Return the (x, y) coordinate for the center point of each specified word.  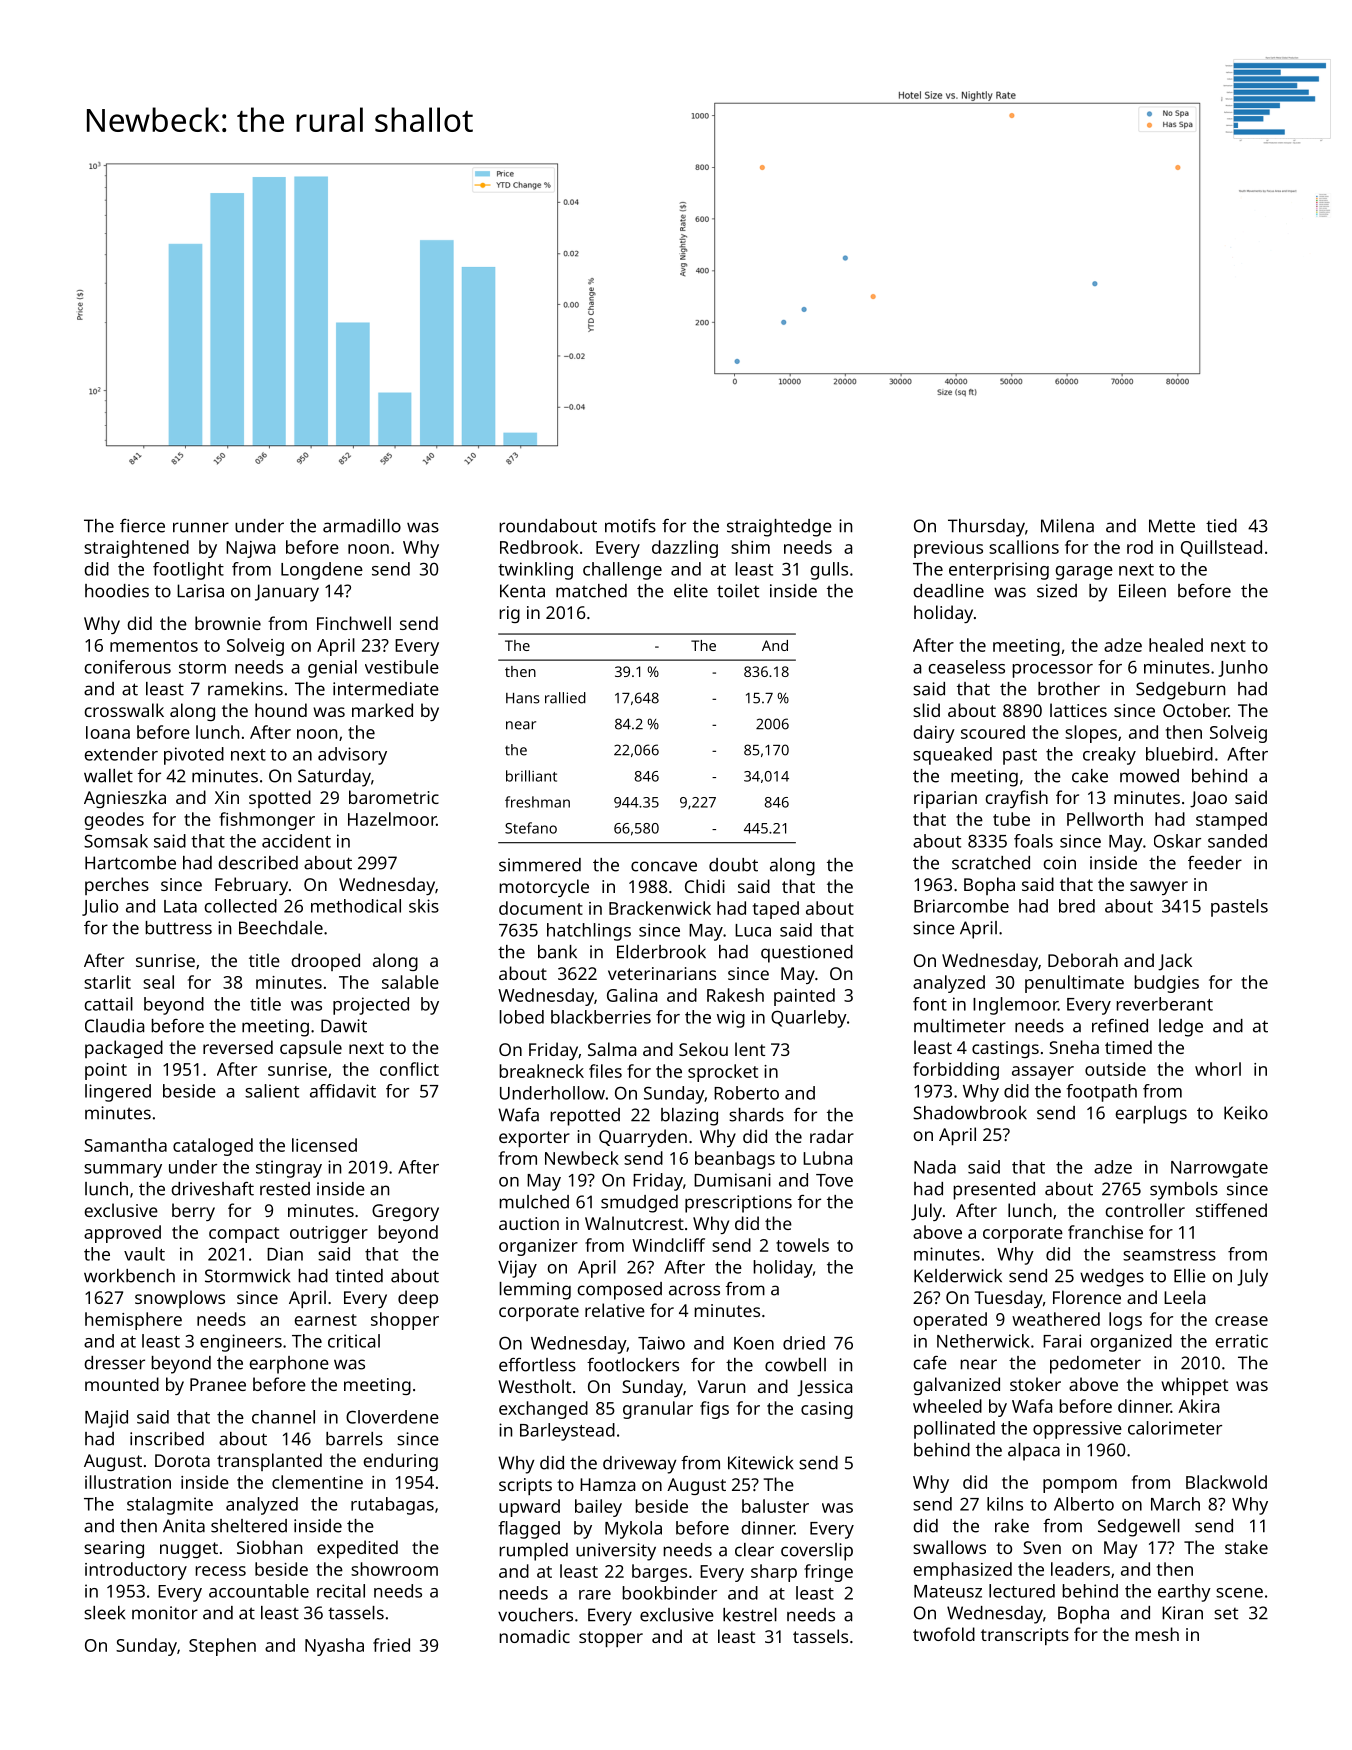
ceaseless (966, 667)
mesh (1157, 1634)
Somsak (116, 841)
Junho (1243, 668)
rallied (565, 698)
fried (391, 1645)
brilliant (531, 776)
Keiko (1246, 1113)
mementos (154, 646)
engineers (241, 1343)
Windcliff (668, 1245)
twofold (944, 1634)
